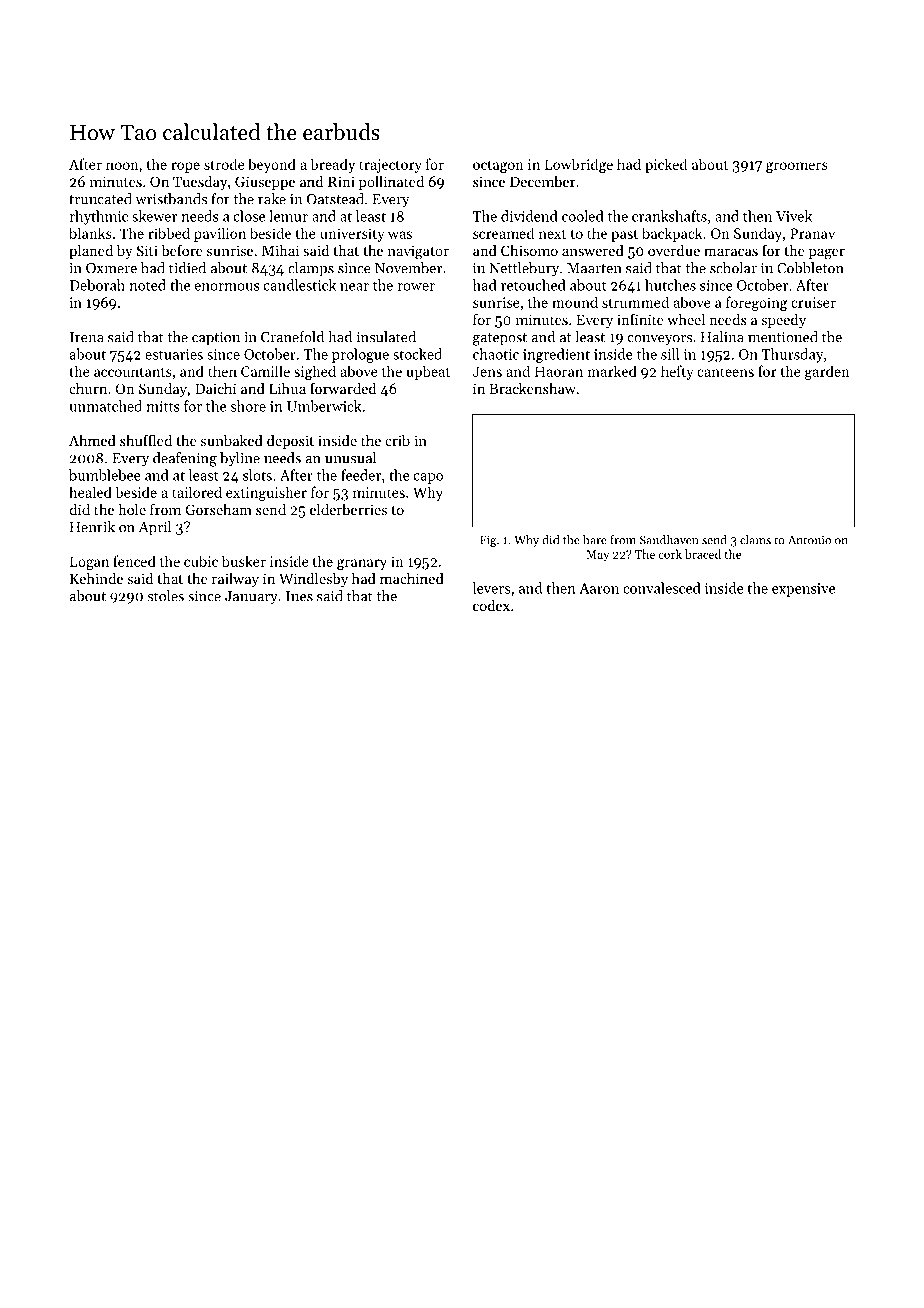 Image resolution: width=924 pixels, height=1308 pixels. What do you see at coordinates (796, 167) in the document?
I see `groomers` at bounding box center [796, 167].
